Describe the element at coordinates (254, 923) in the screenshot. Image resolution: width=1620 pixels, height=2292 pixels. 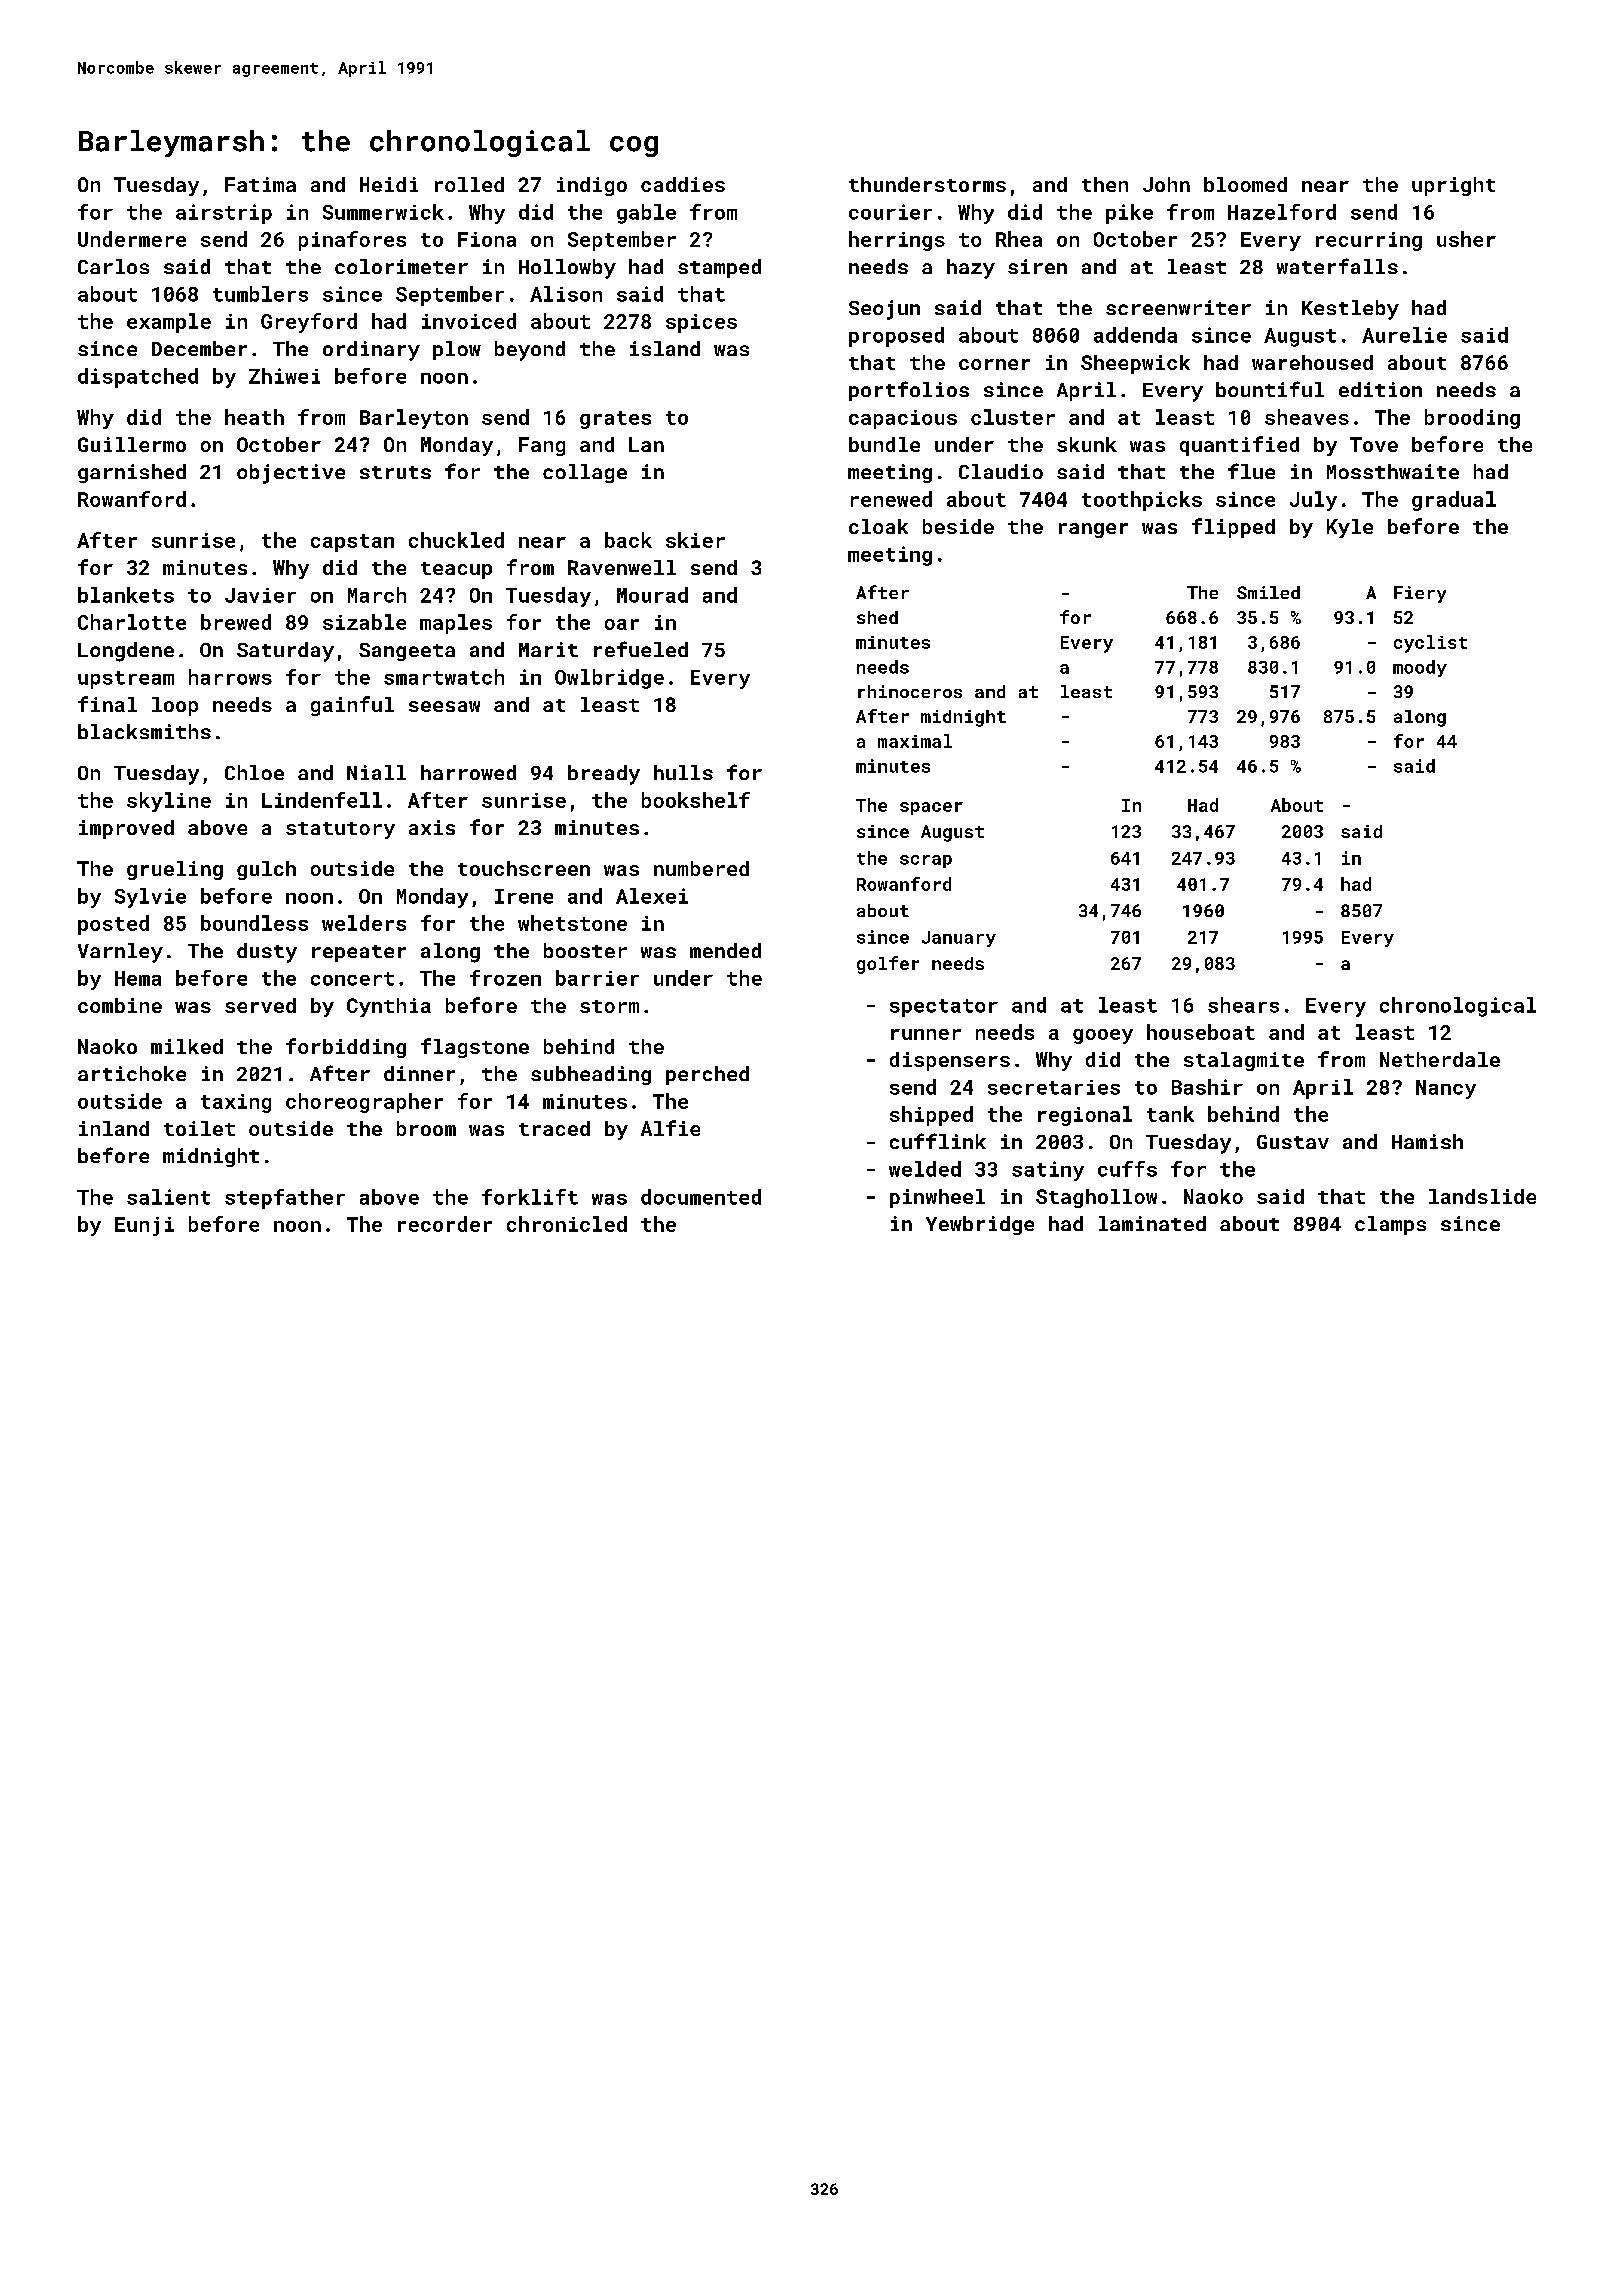
I see `boundless` at that location.
